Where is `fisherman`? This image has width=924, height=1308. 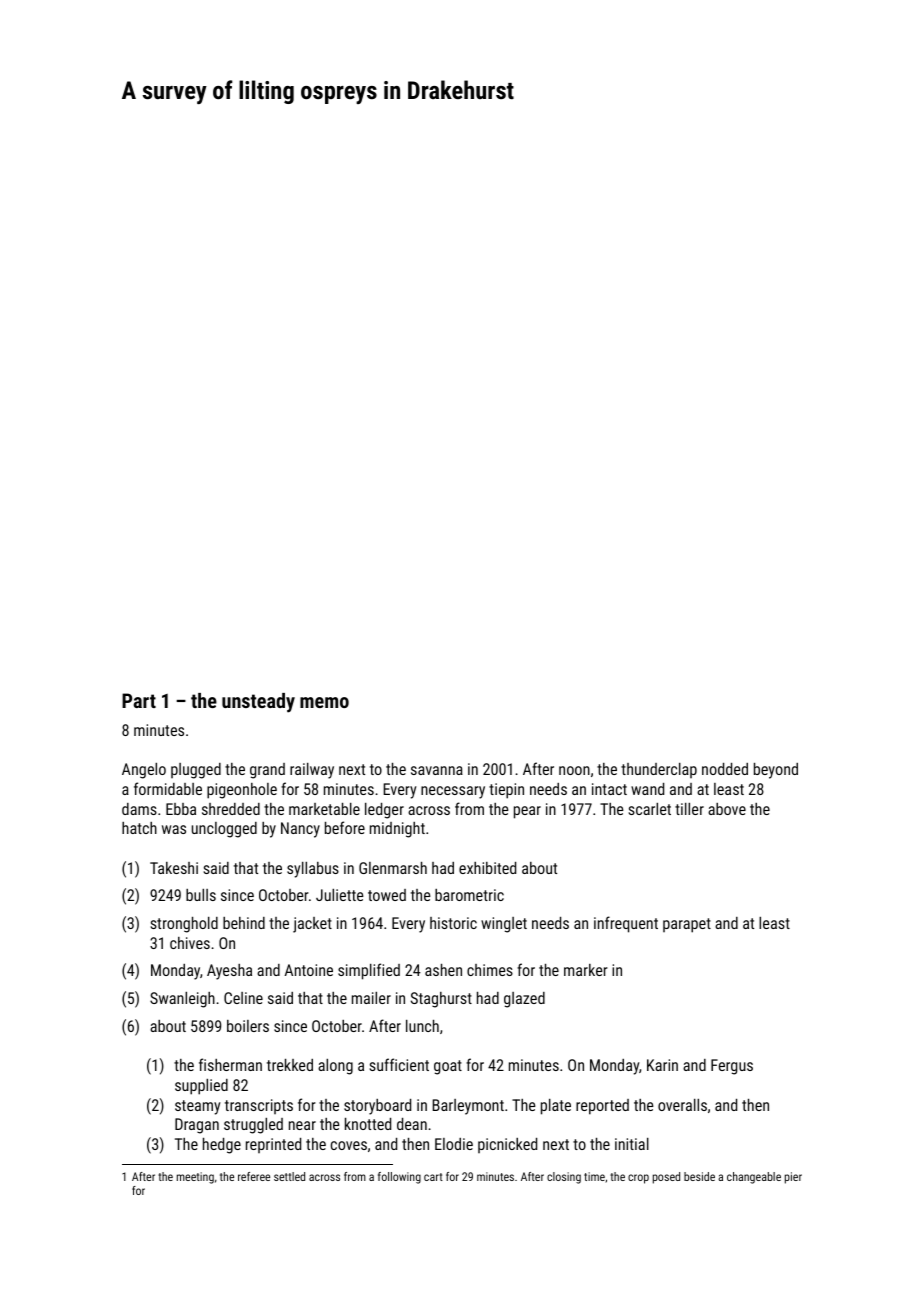
fisherman is located at coordinates (230, 1064).
